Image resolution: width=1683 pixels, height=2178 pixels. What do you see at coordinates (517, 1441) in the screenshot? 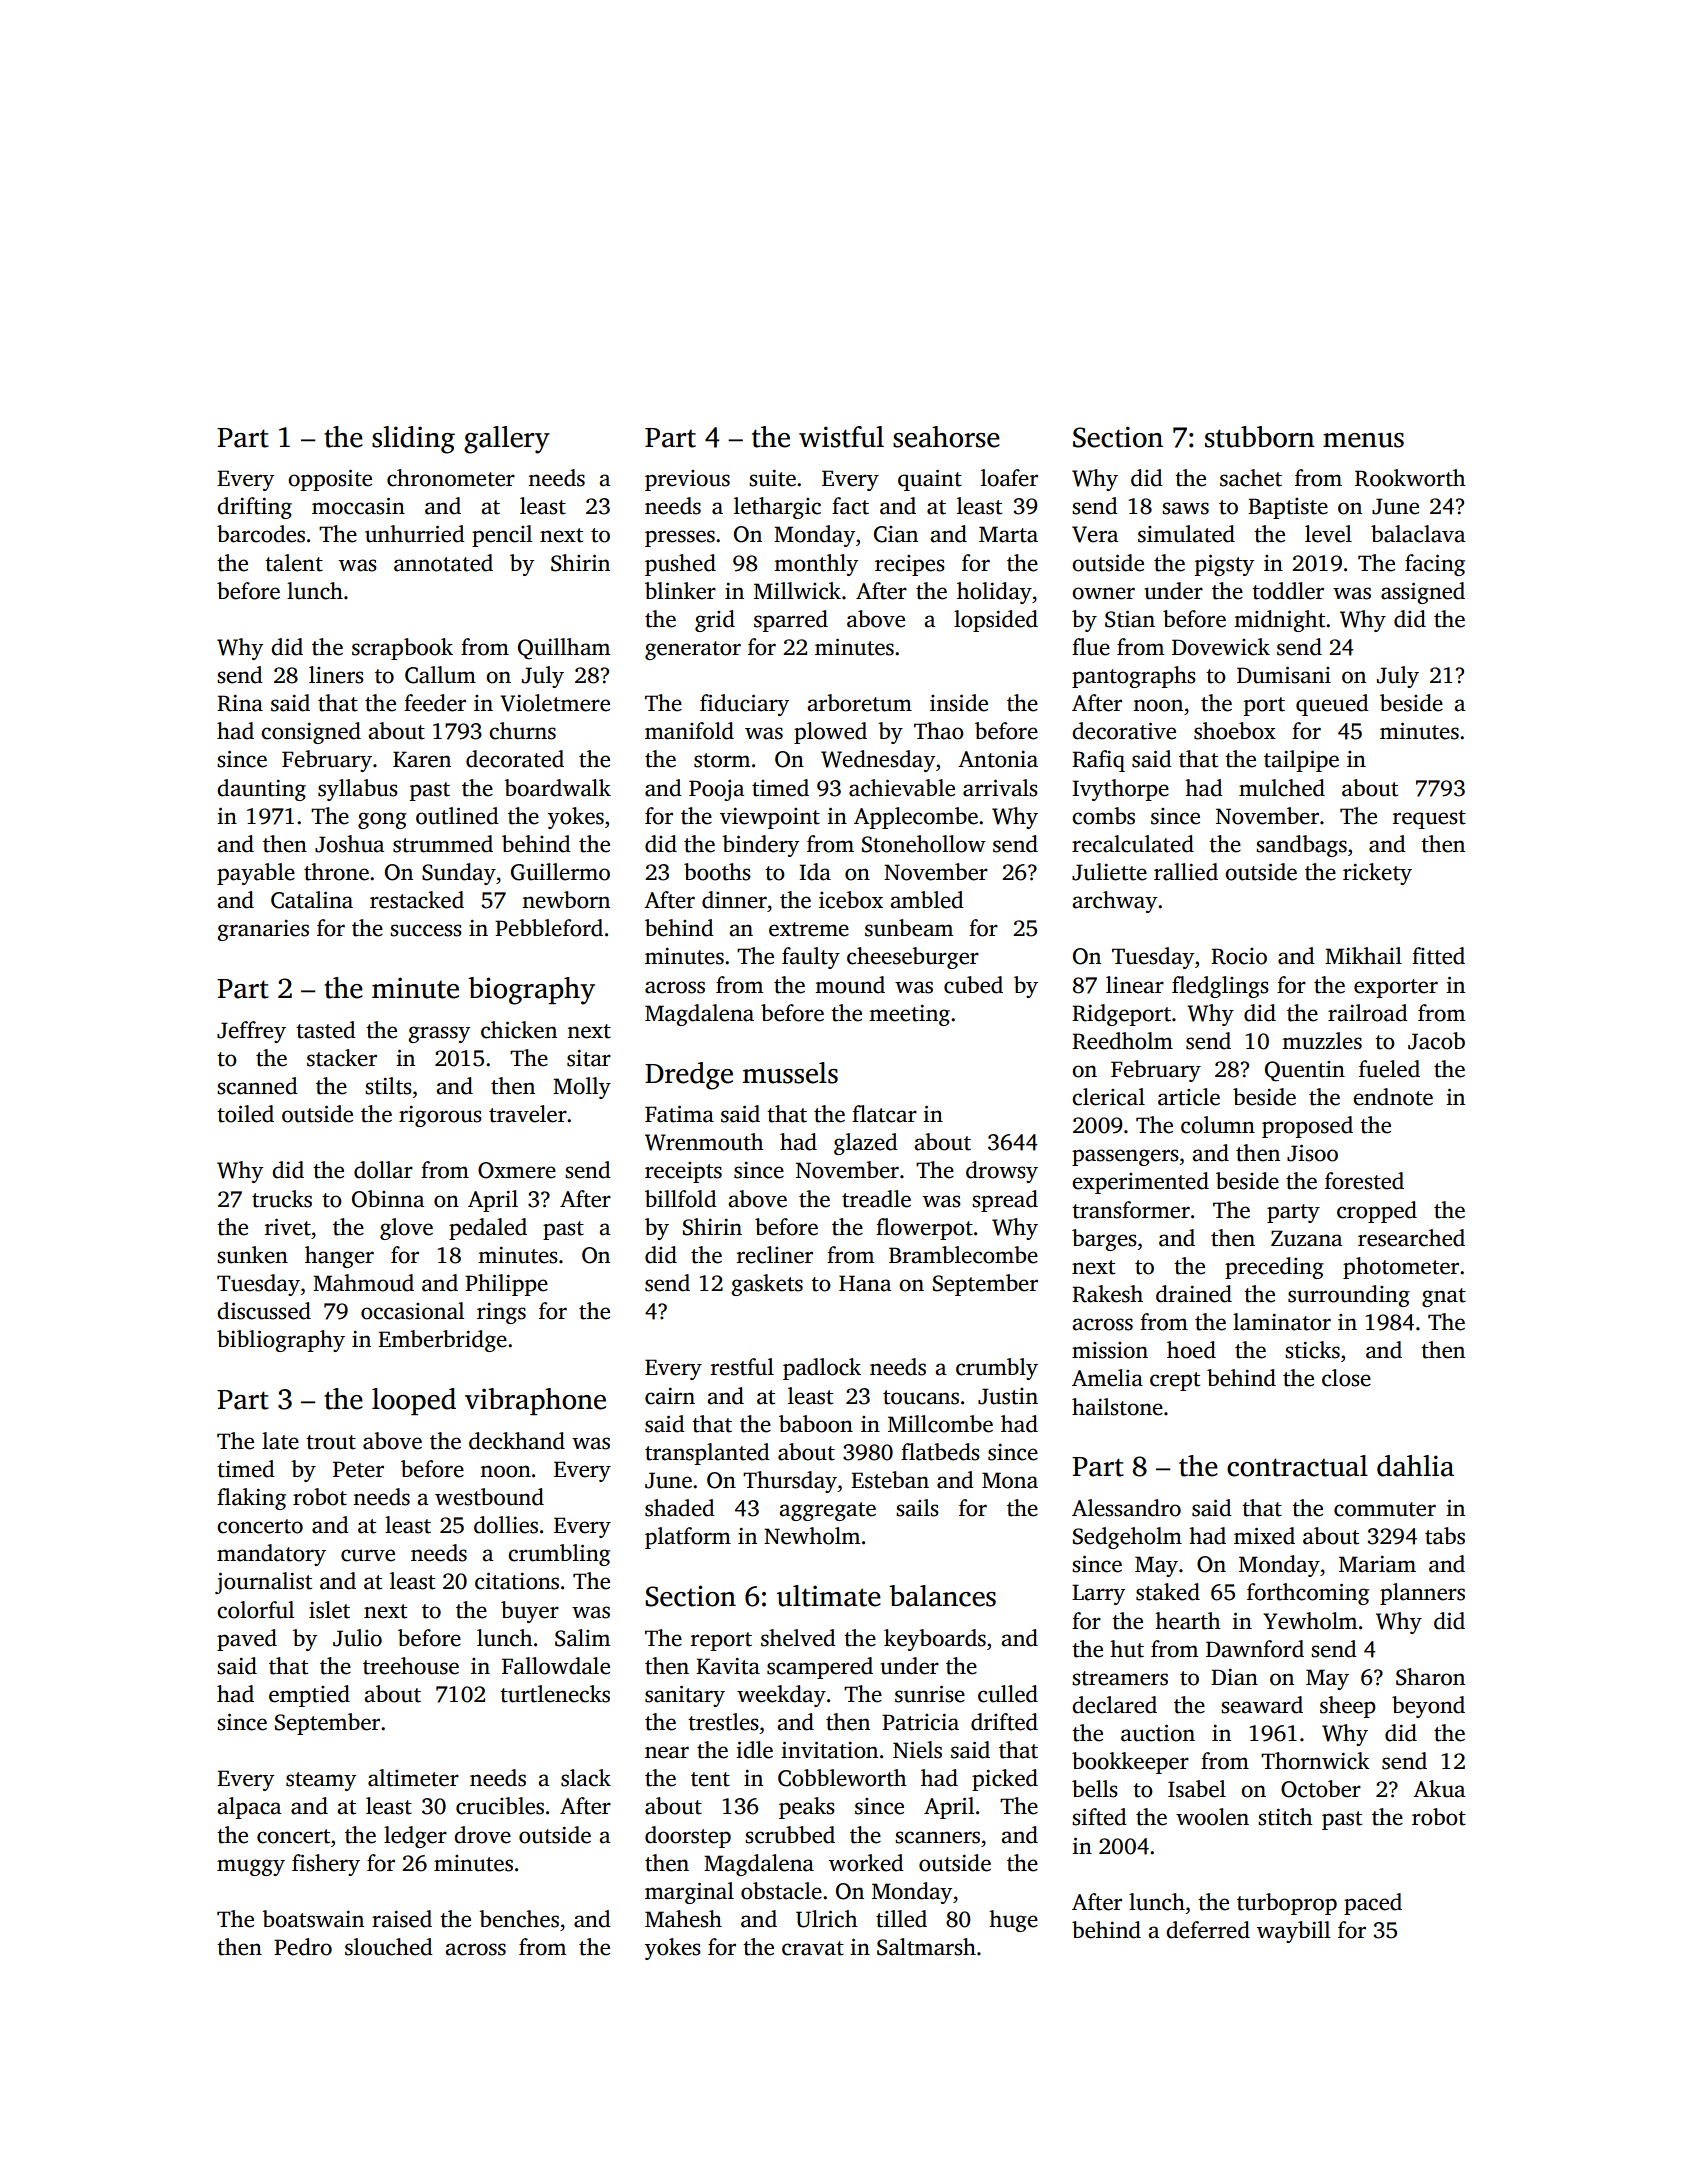
I see `deckhand` at bounding box center [517, 1441].
